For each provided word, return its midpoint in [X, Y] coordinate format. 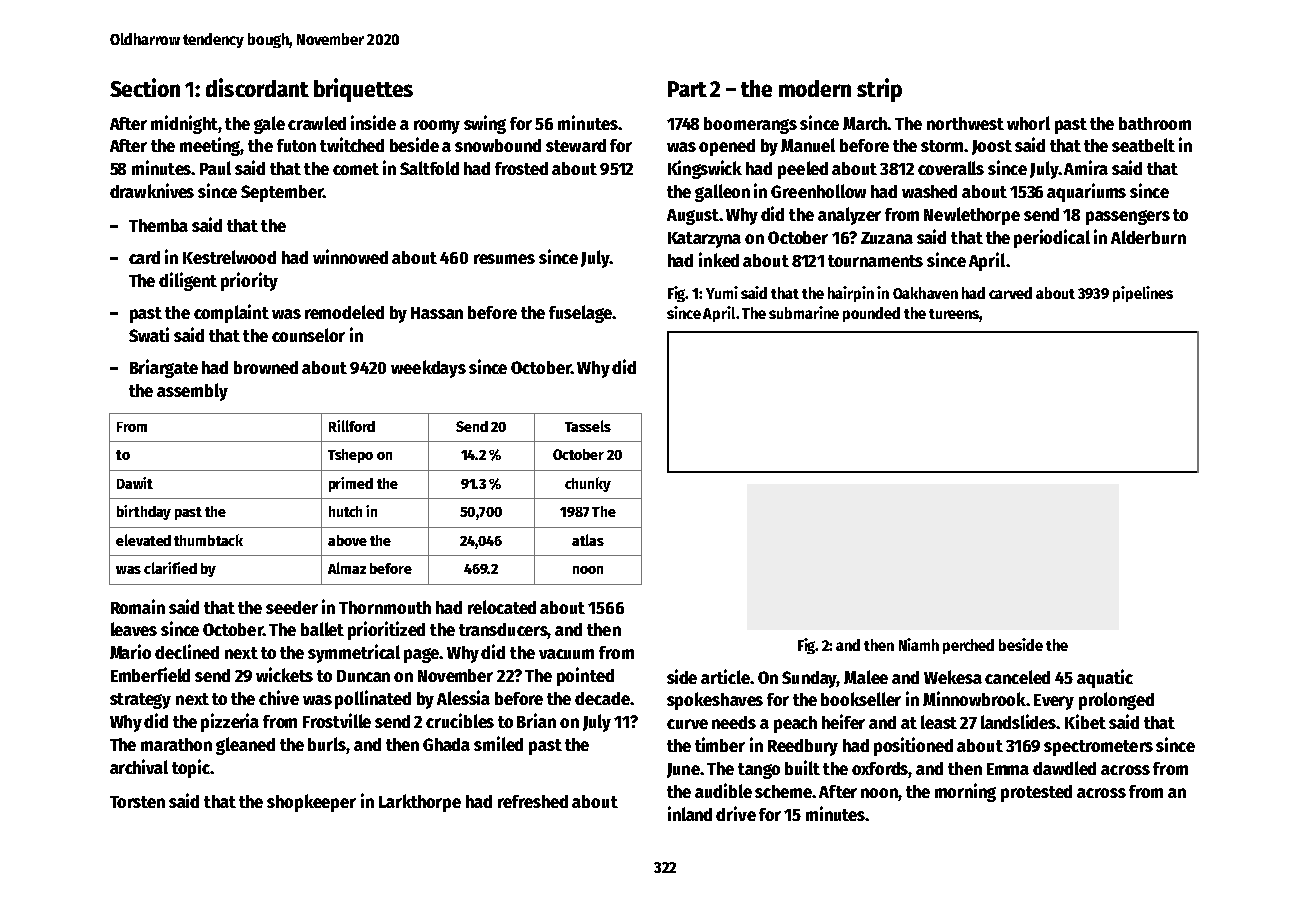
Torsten [137, 802]
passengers [1128, 217]
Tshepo [350, 456]
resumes [504, 259]
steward [576, 145]
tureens [954, 314]
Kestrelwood [229, 257]
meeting [210, 146]
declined [187, 651]
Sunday [809, 679]
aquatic [1105, 678]
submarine [804, 312]
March [865, 123]
